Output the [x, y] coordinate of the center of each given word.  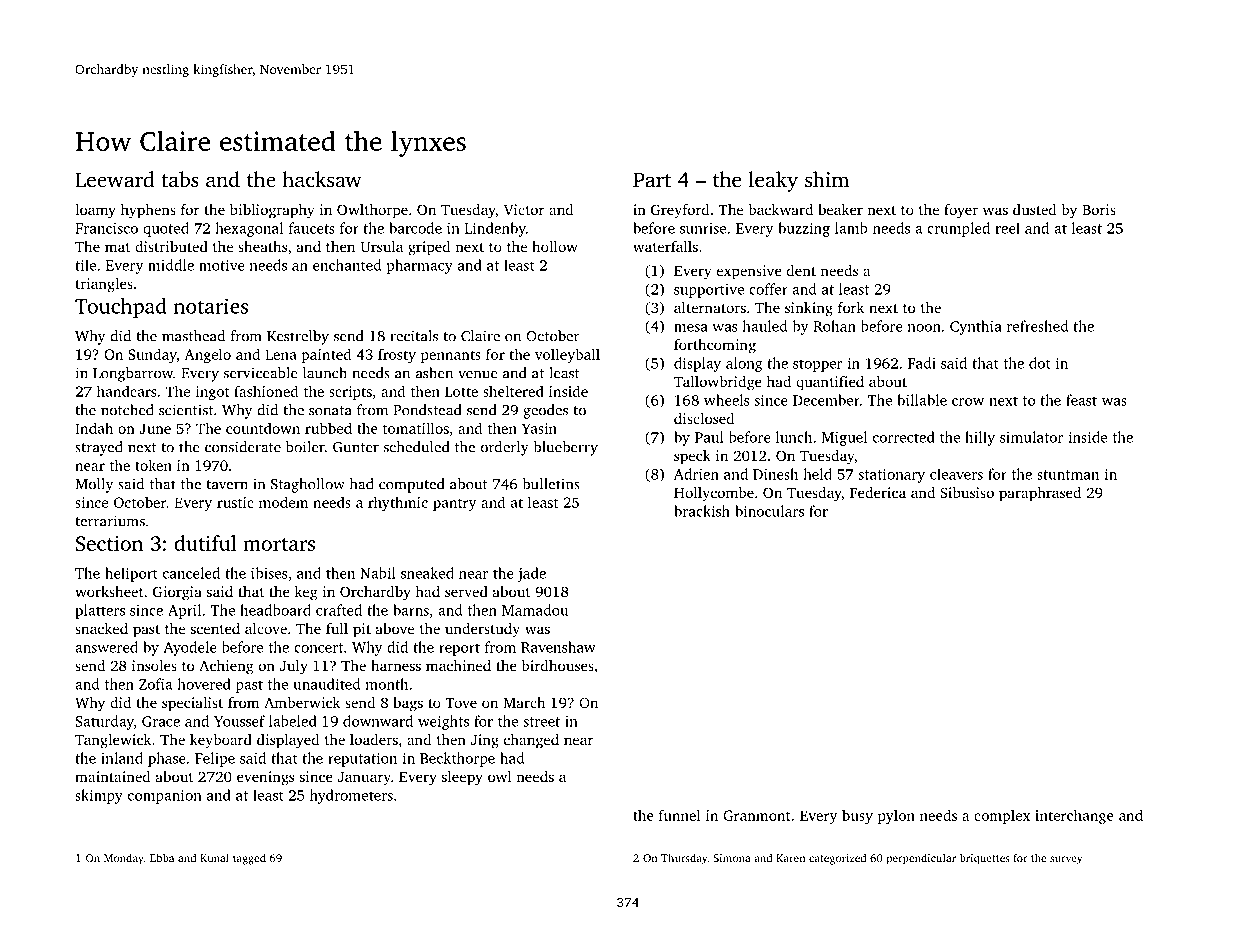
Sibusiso [967, 492]
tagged [249, 859]
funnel [680, 815]
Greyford [680, 211]
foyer [961, 211]
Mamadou [535, 610]
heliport [131, 574]
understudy [482, 630]
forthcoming [715, 346]
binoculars [769, 511]
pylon [896, 816]
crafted [339, 610]
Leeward [114, 179]
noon [924, 328]
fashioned [266, 391]
